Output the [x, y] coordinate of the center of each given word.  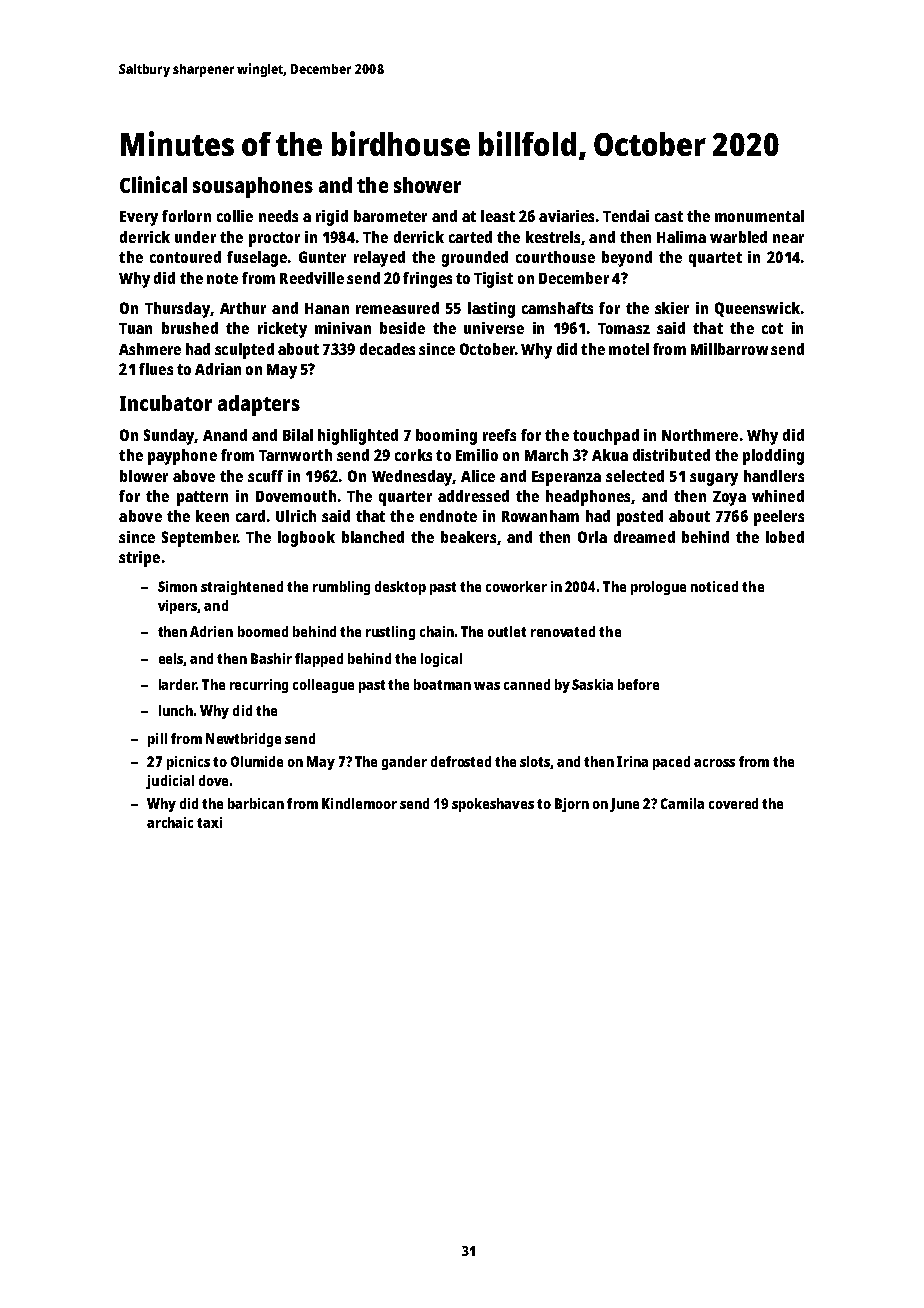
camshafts [557, 308]
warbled [738, 237]
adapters [259, 405]
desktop [400, 588]
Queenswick [757, 309]
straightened [242, 588]
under [195, 237]
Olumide [257, 761]
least [498, 216]
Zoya [729, 498]
